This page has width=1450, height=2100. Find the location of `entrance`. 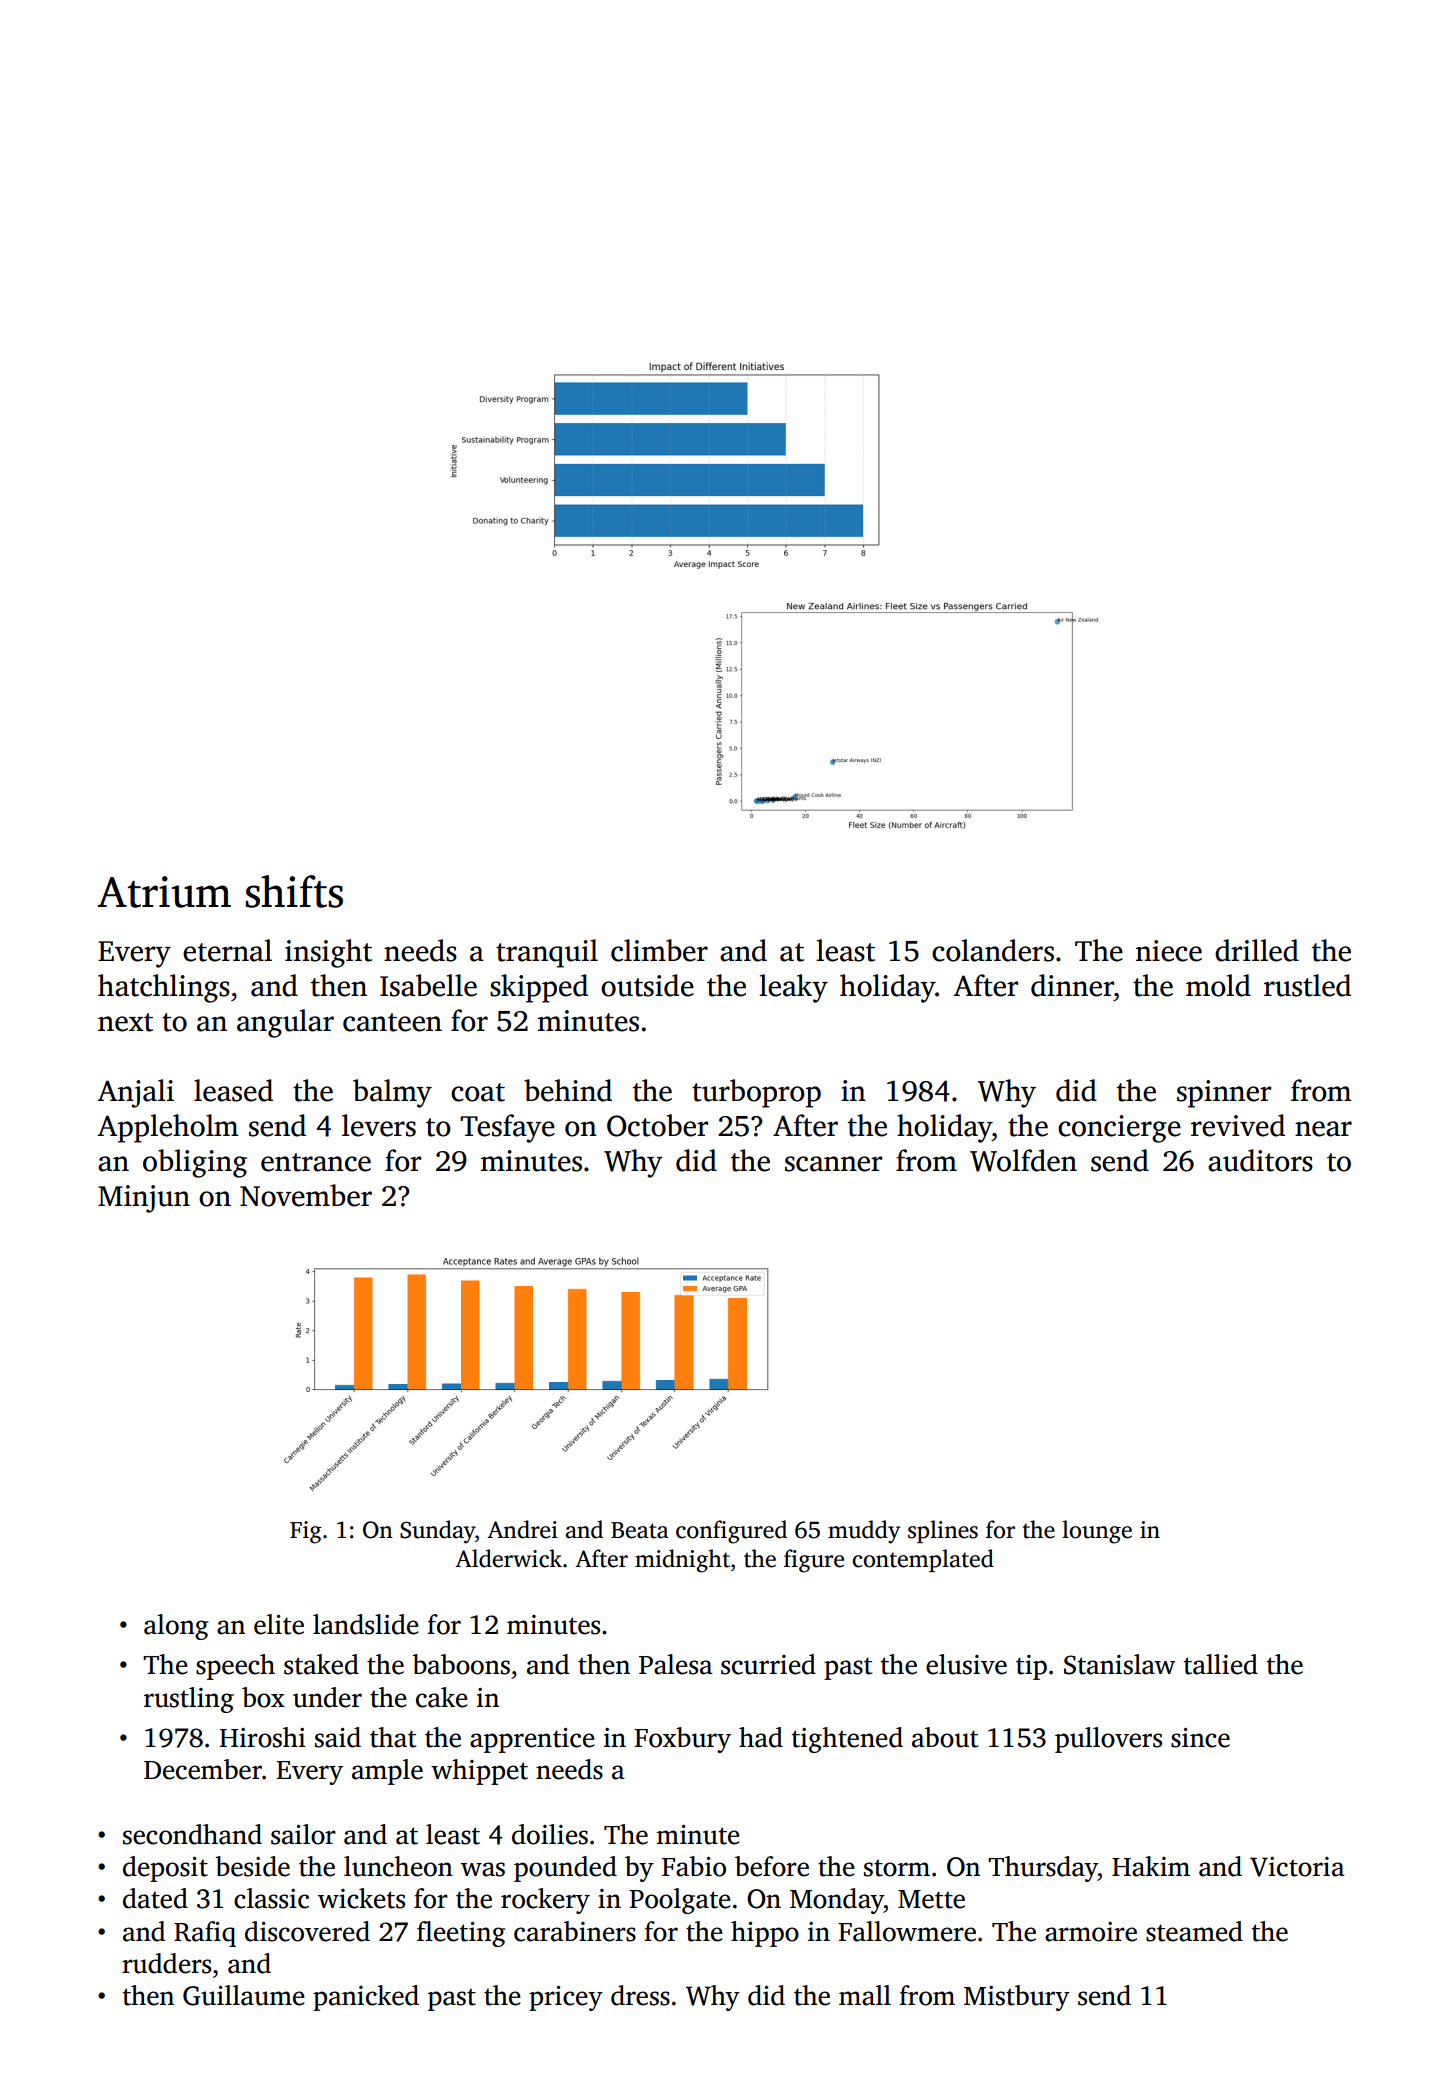

entrance is located at coordinates (316, 1162).
